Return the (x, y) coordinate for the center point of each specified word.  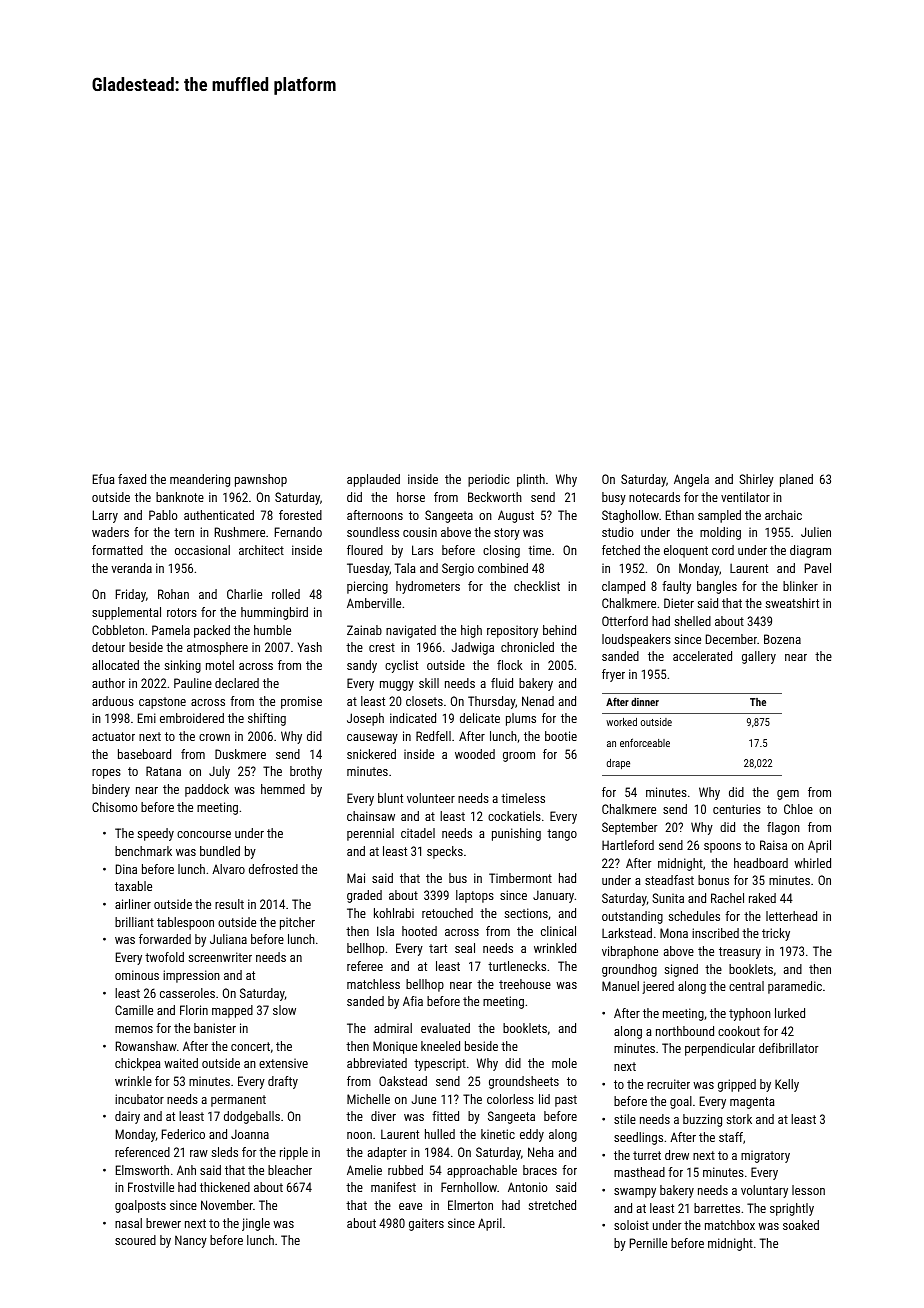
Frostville (151, 1187)
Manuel (620, 986)
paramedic (795, 987)
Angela (691, 480)
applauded (373, 480)
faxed (132, 479)
